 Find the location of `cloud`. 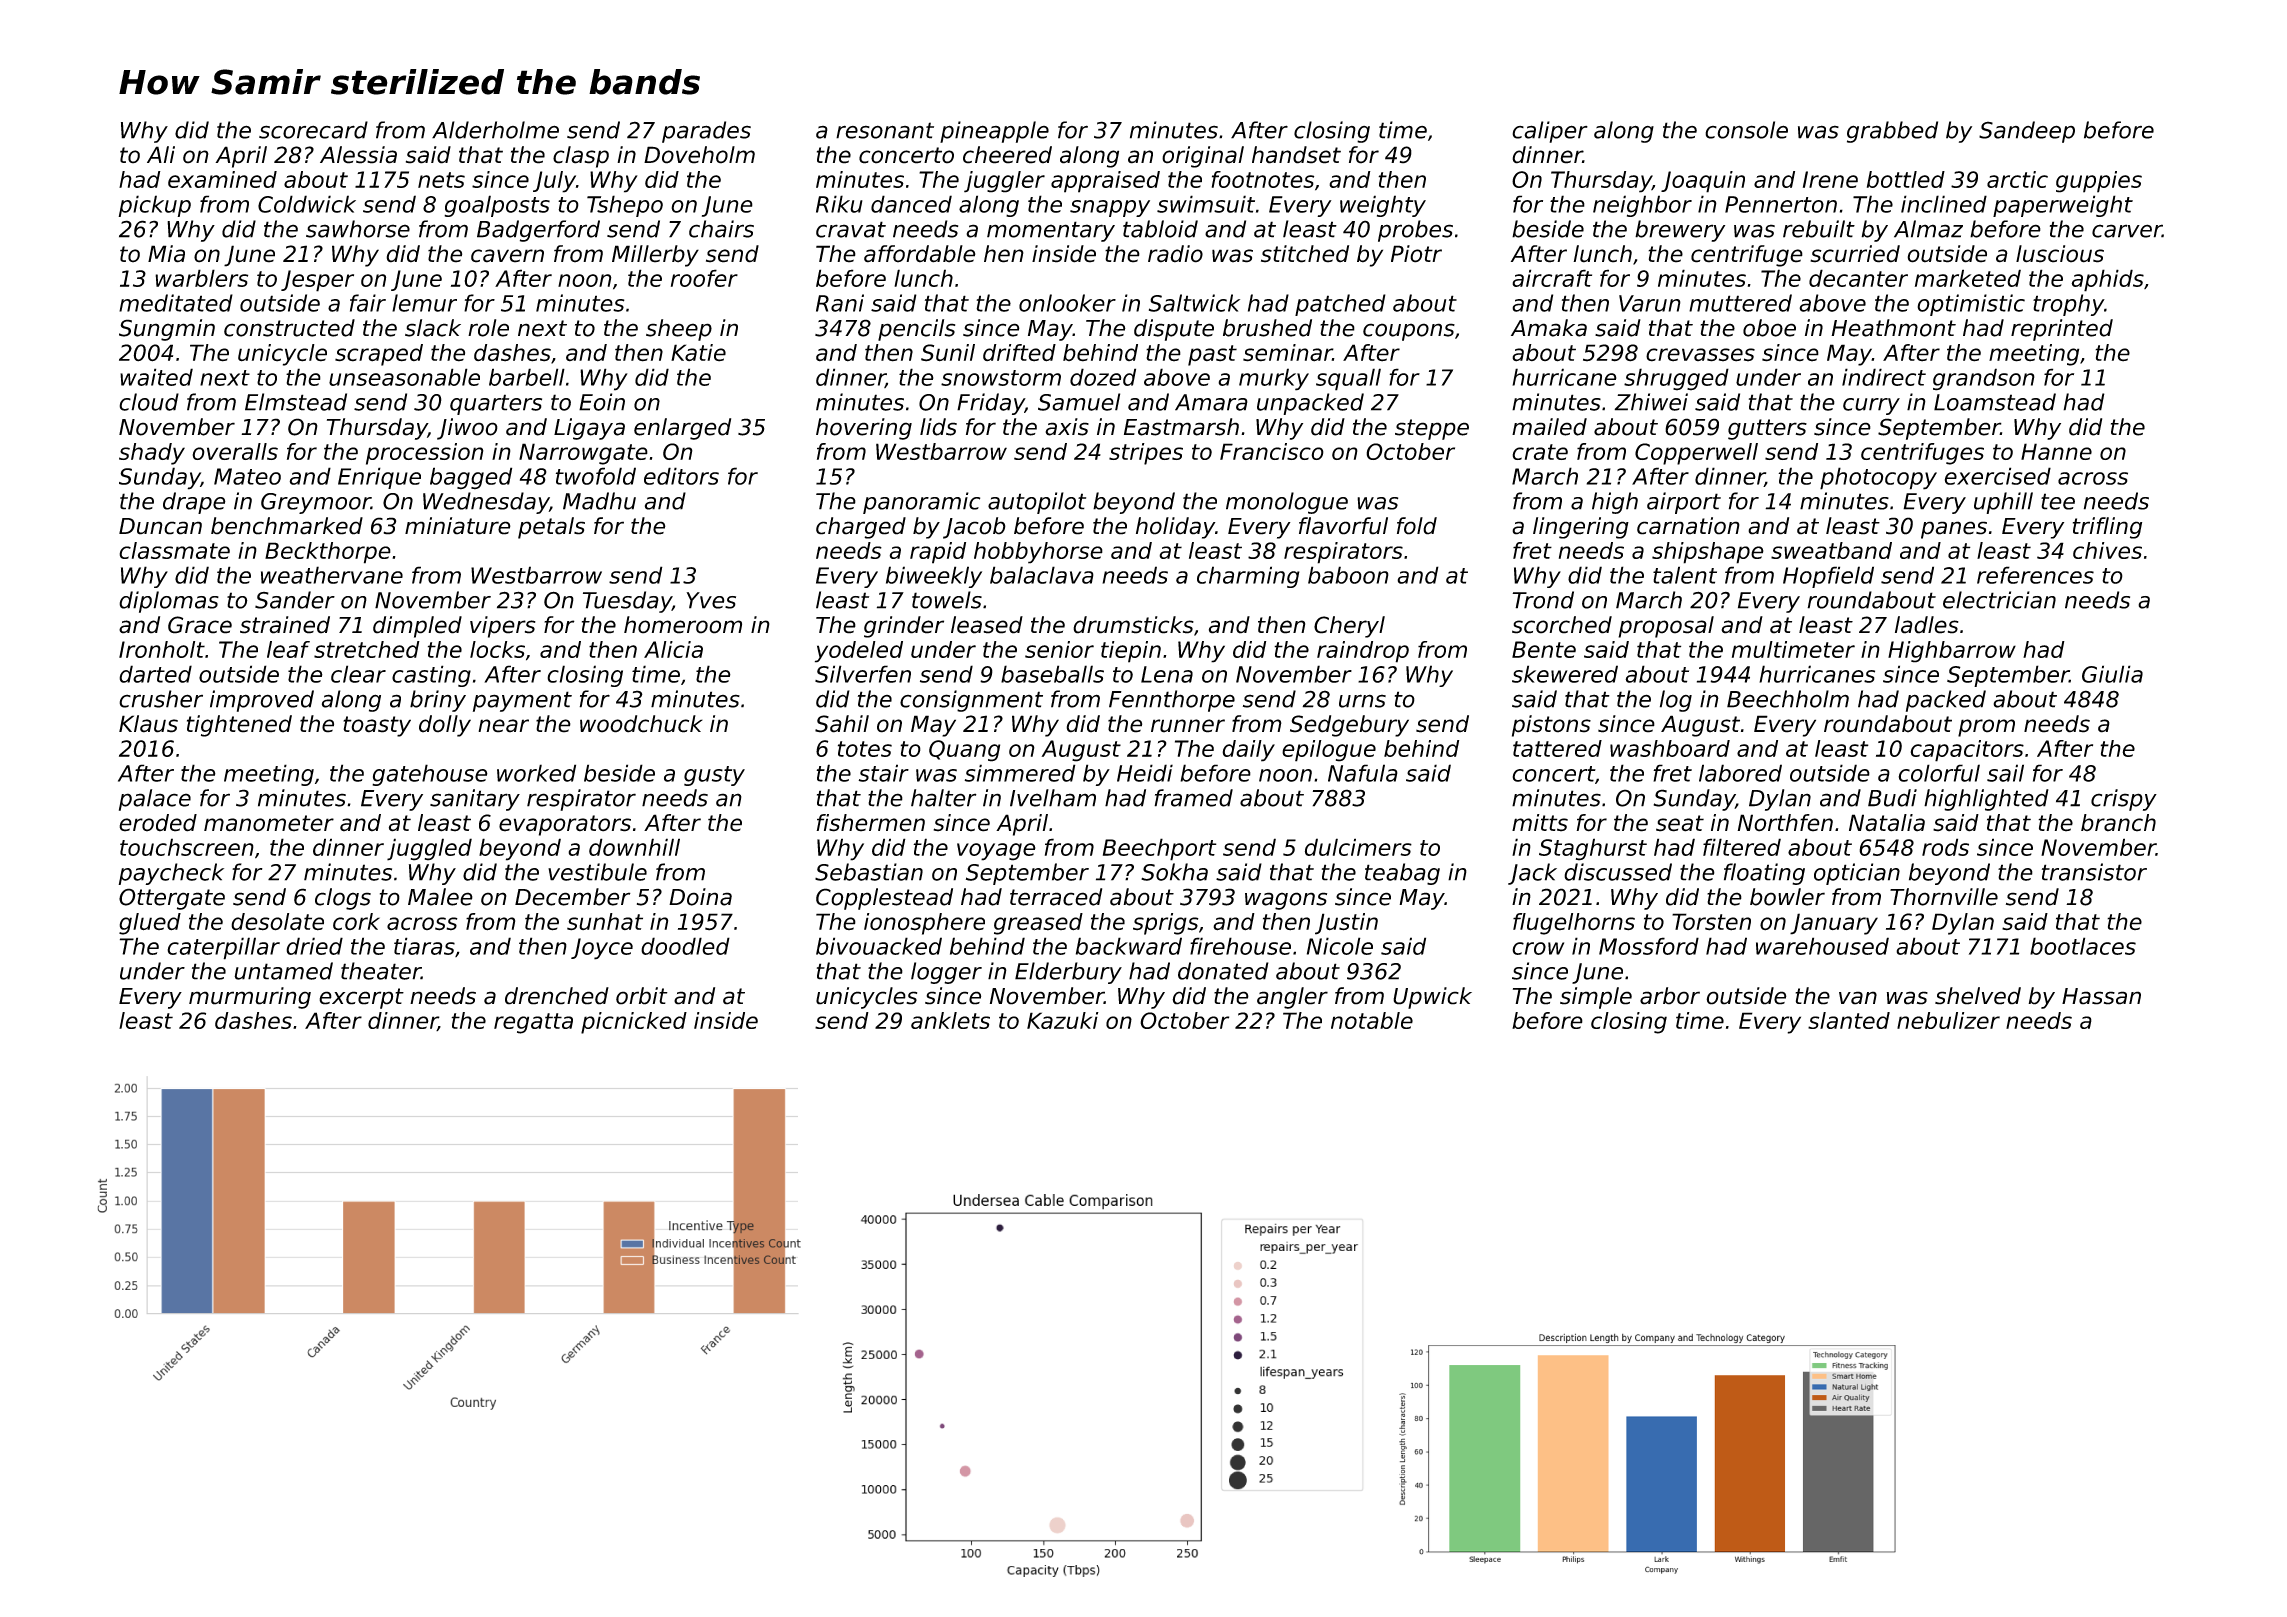

cloud is located at coordinates (149, 402).
